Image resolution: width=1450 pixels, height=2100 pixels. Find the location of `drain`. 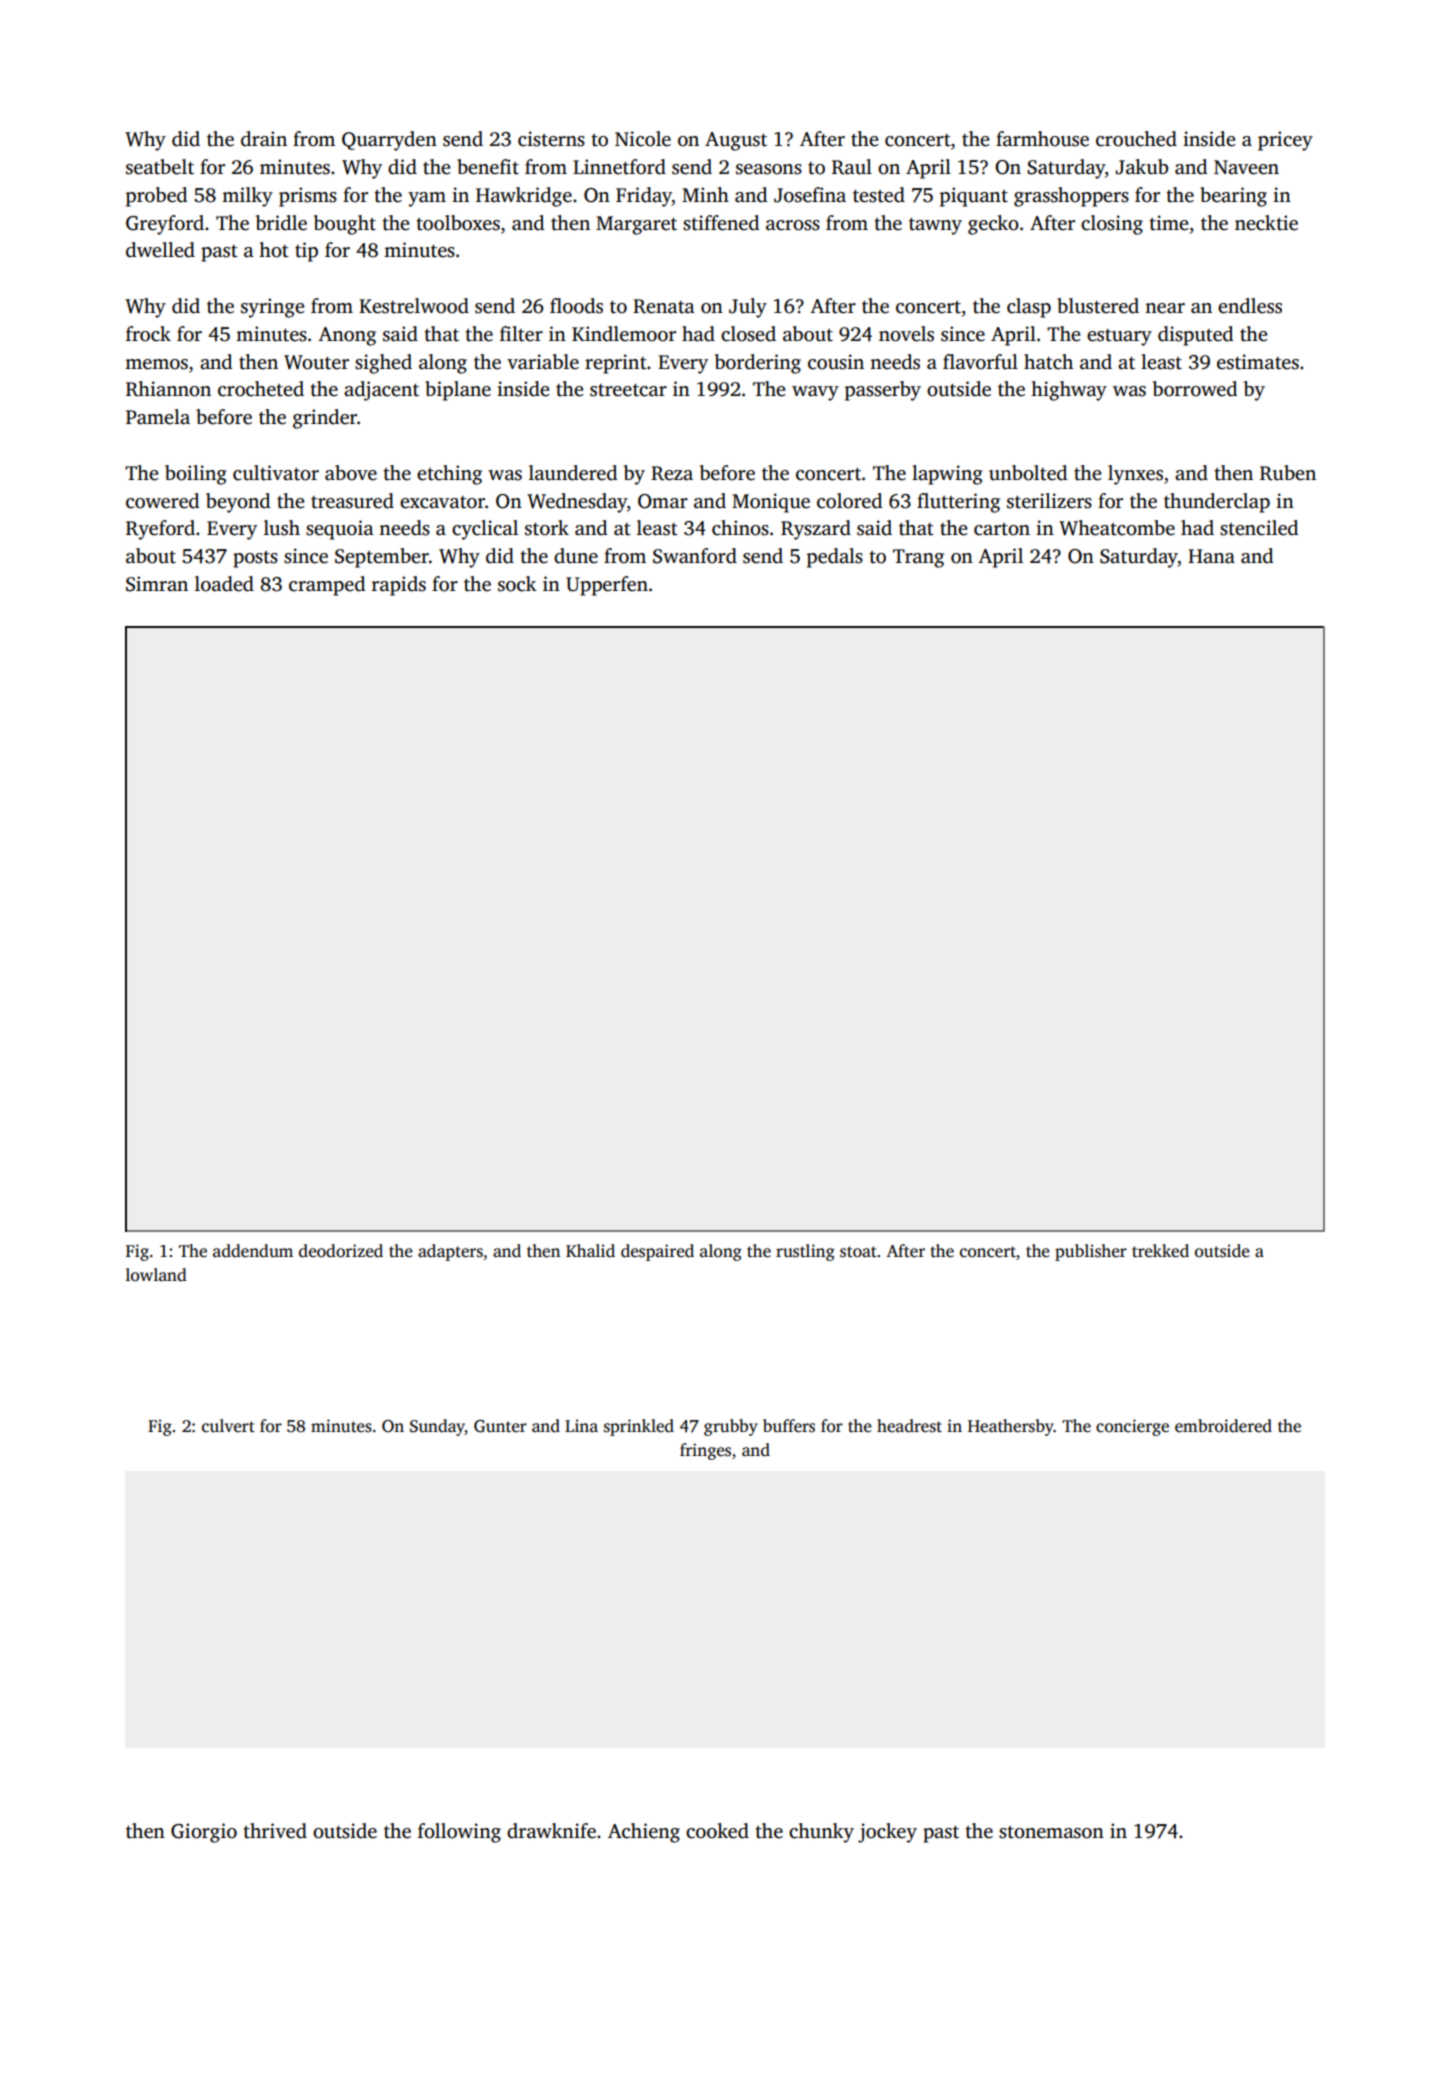

drain is located at coordinates (264, 139).
